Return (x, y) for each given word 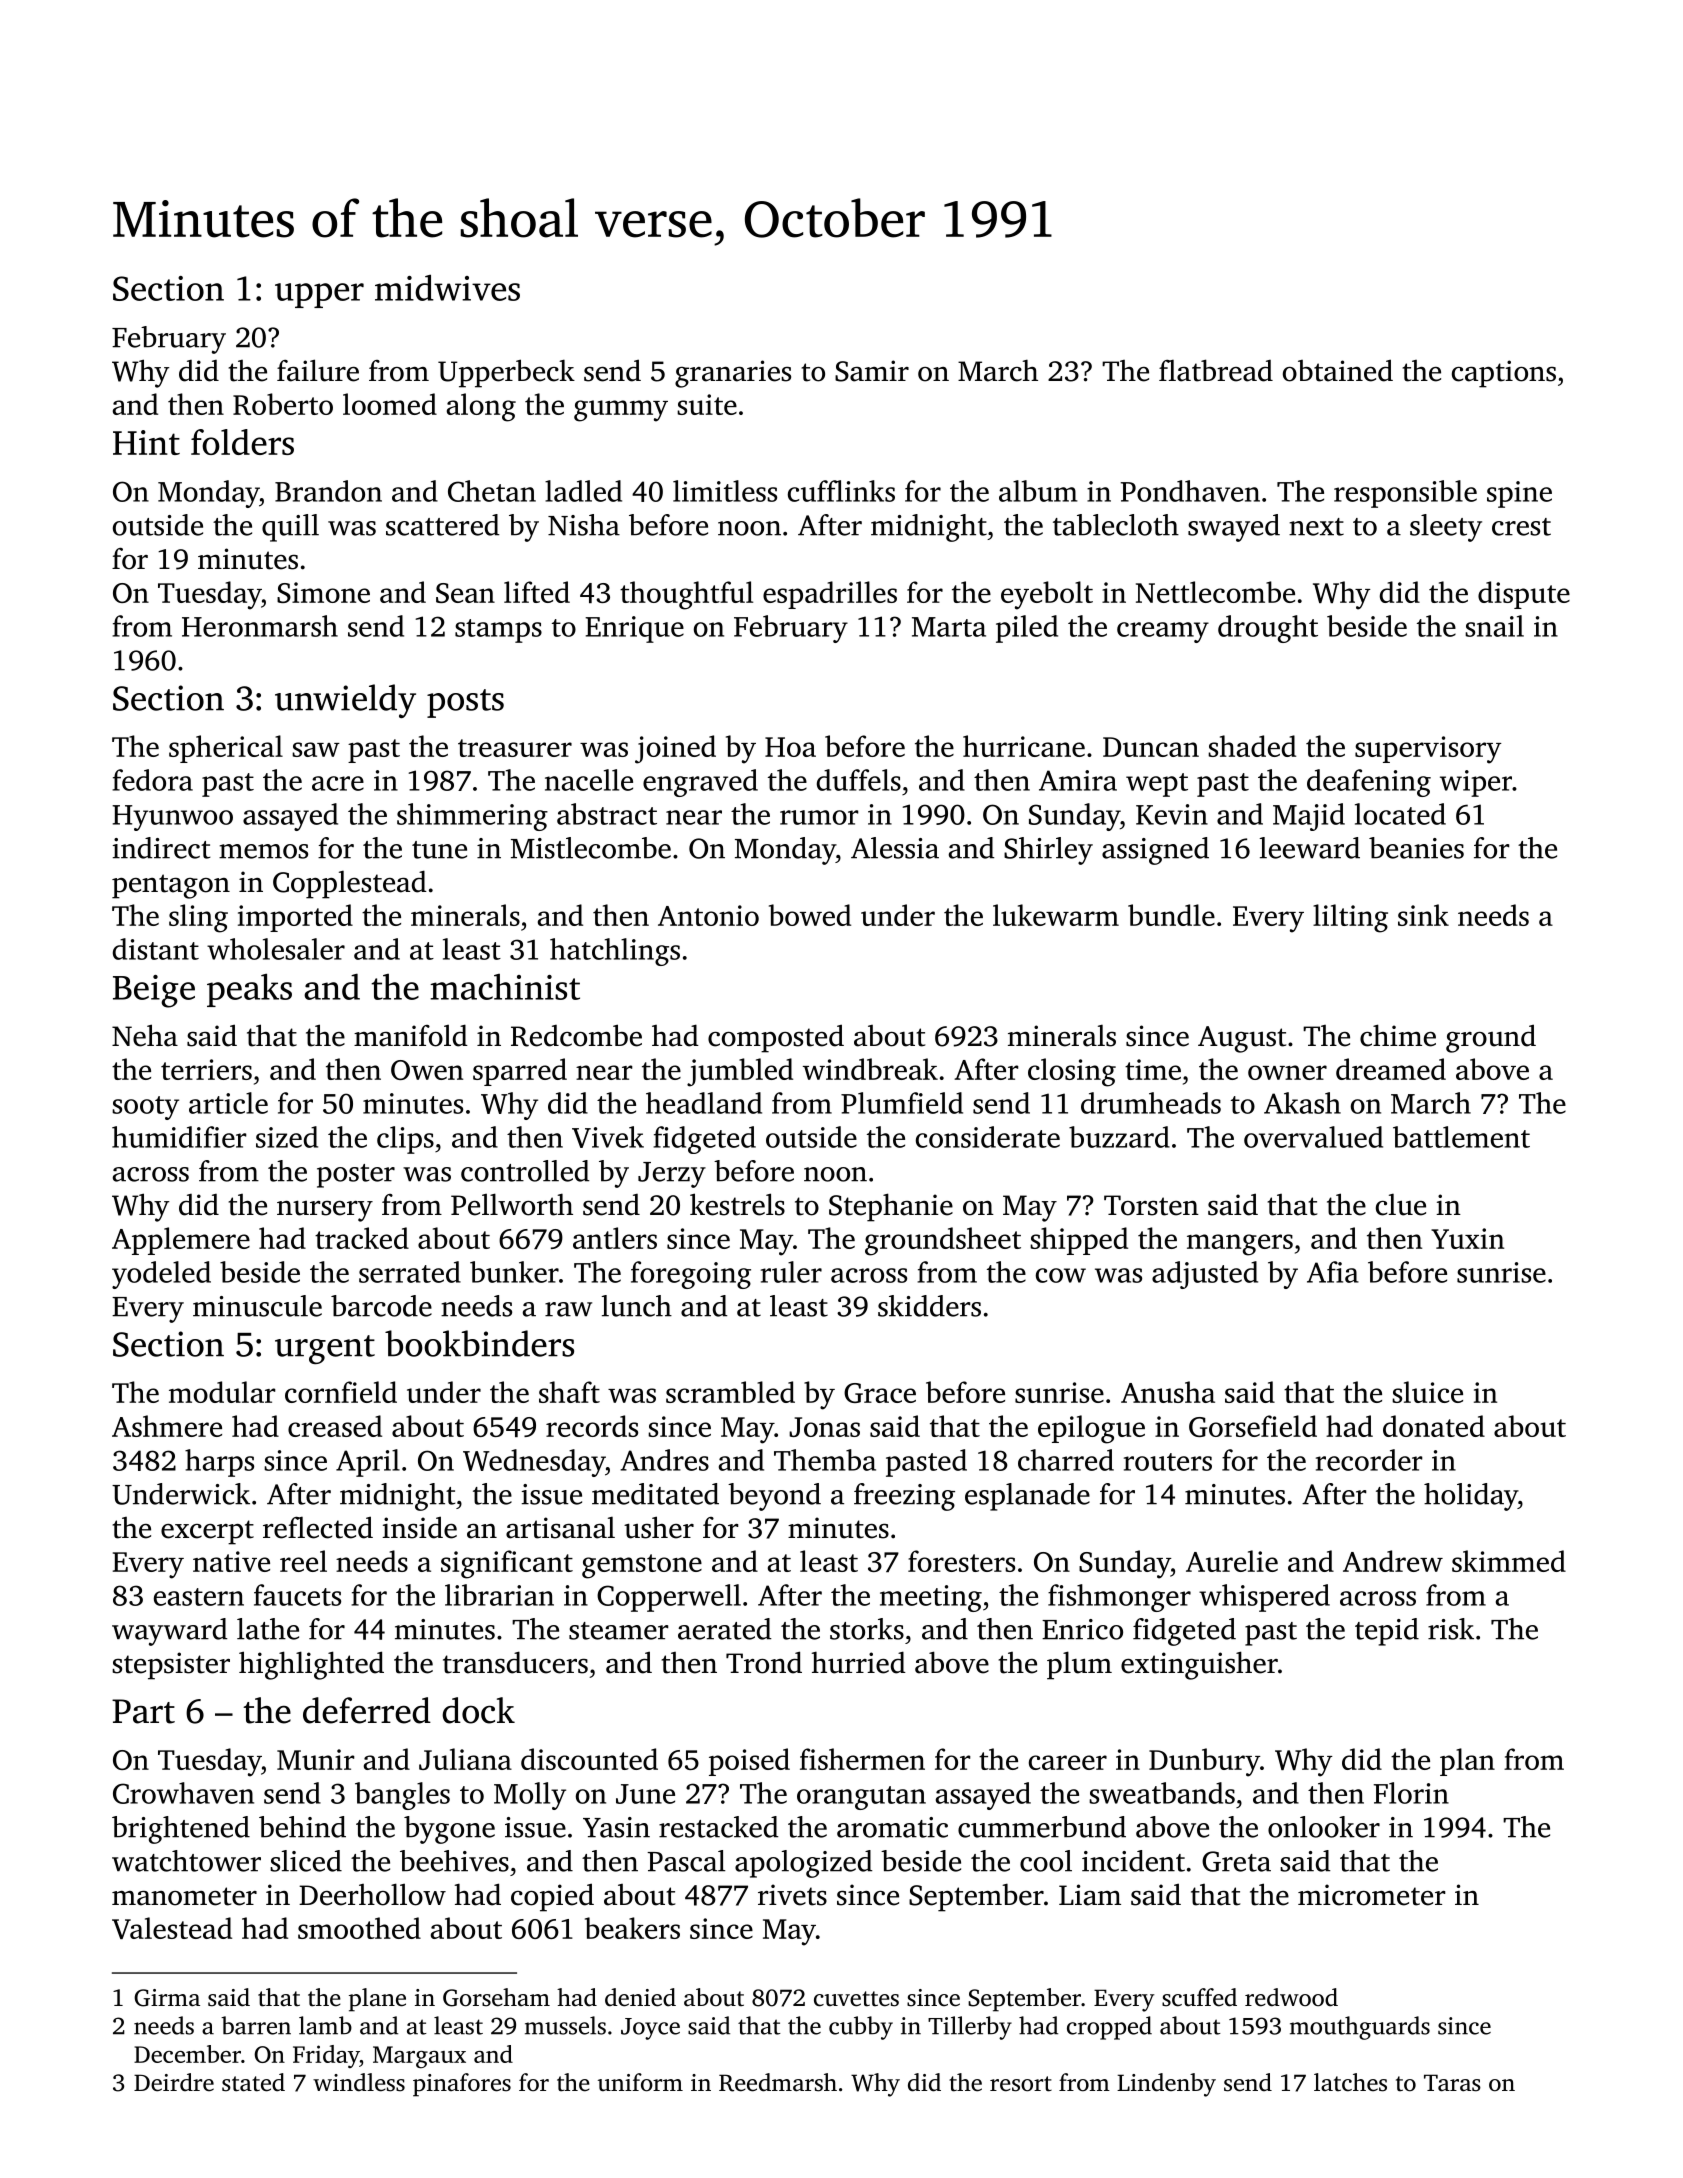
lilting (1350, 918)
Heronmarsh (260, 626)
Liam (1090, 1895)
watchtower (186, 1861)
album (1038, 491)
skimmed (1509, 1561)
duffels (859, 780)
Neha (145, 1035)
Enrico (1082, 1629)
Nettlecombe (1215, 592)
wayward (169, 1632)
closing (1072, 1072)
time (1153, 1069)
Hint (146, 442)
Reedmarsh (778, 2082)
